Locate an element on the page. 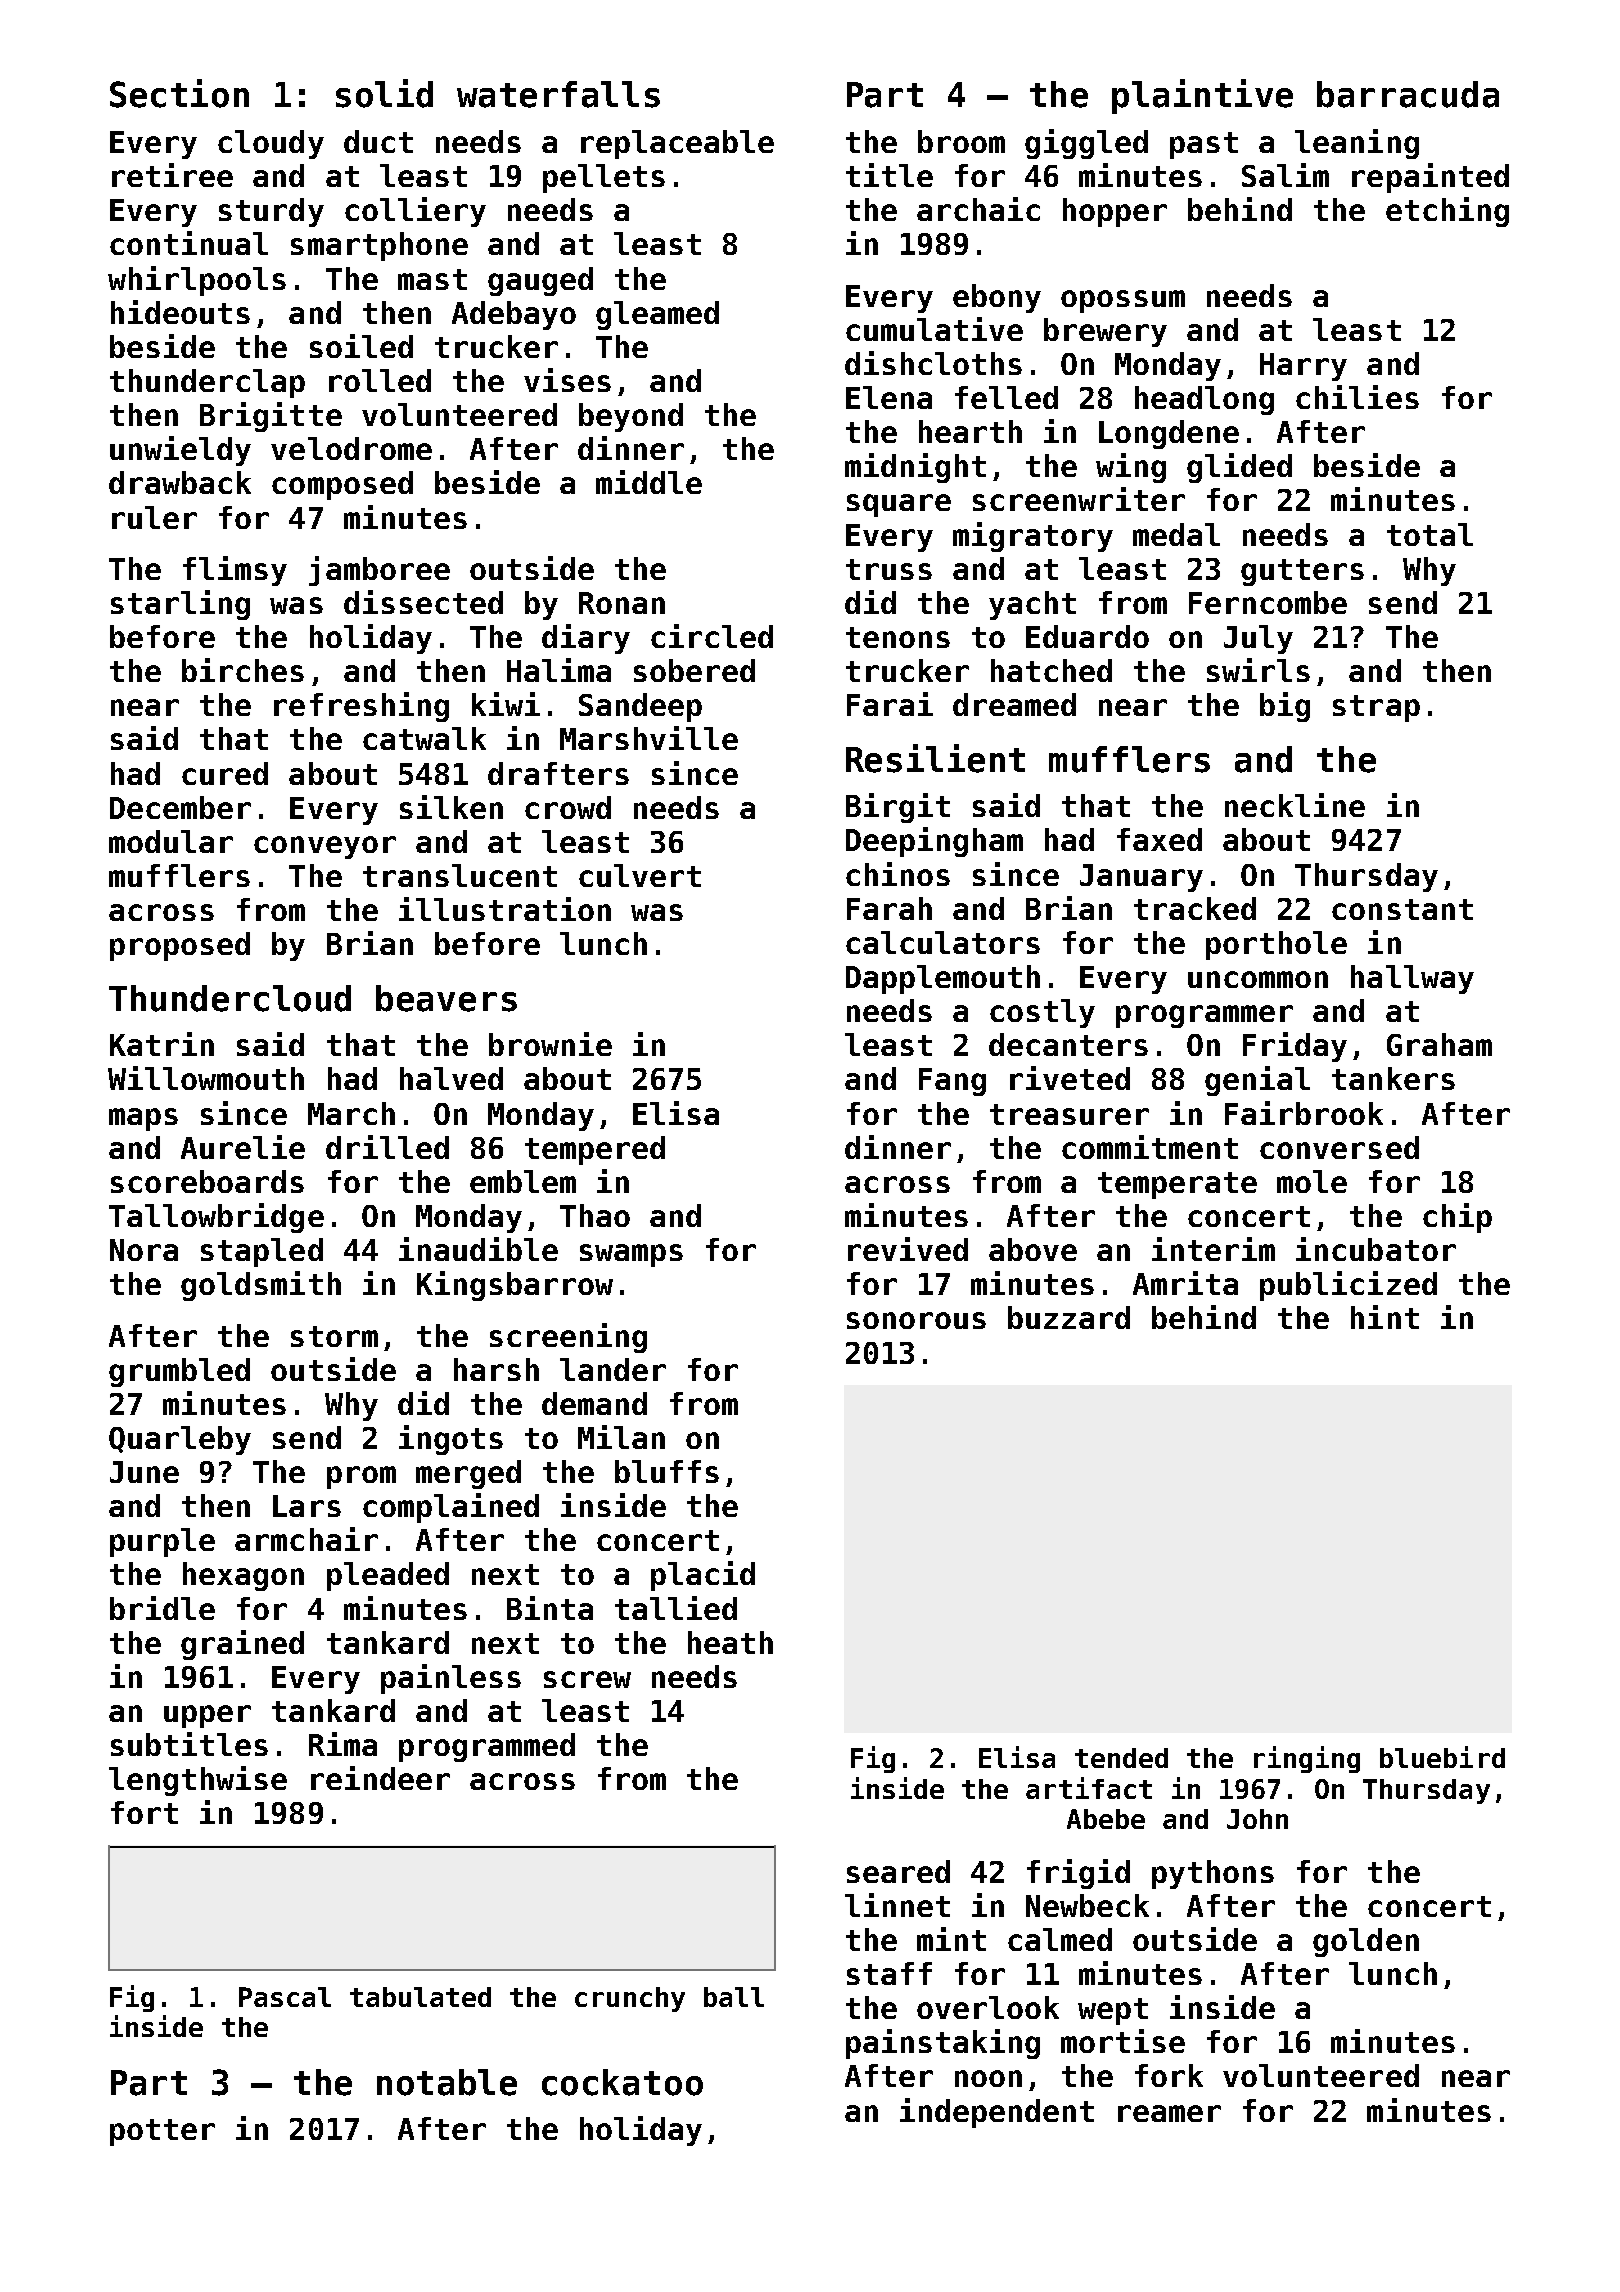 This document has height=2292, width=1620. calculators is located at coordinates (943, 942).
